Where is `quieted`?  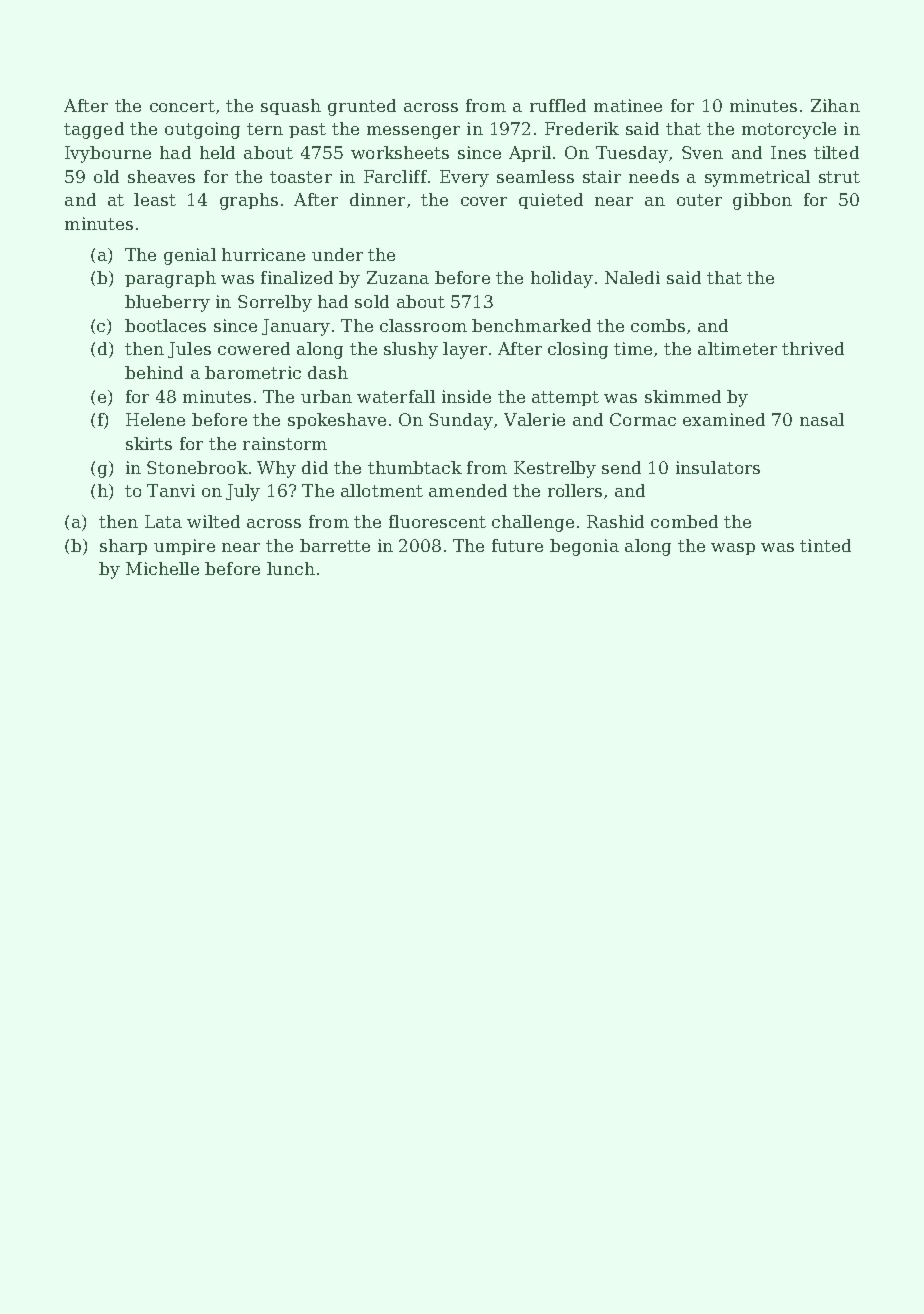 quieted is located at coordinates (551, 201).
